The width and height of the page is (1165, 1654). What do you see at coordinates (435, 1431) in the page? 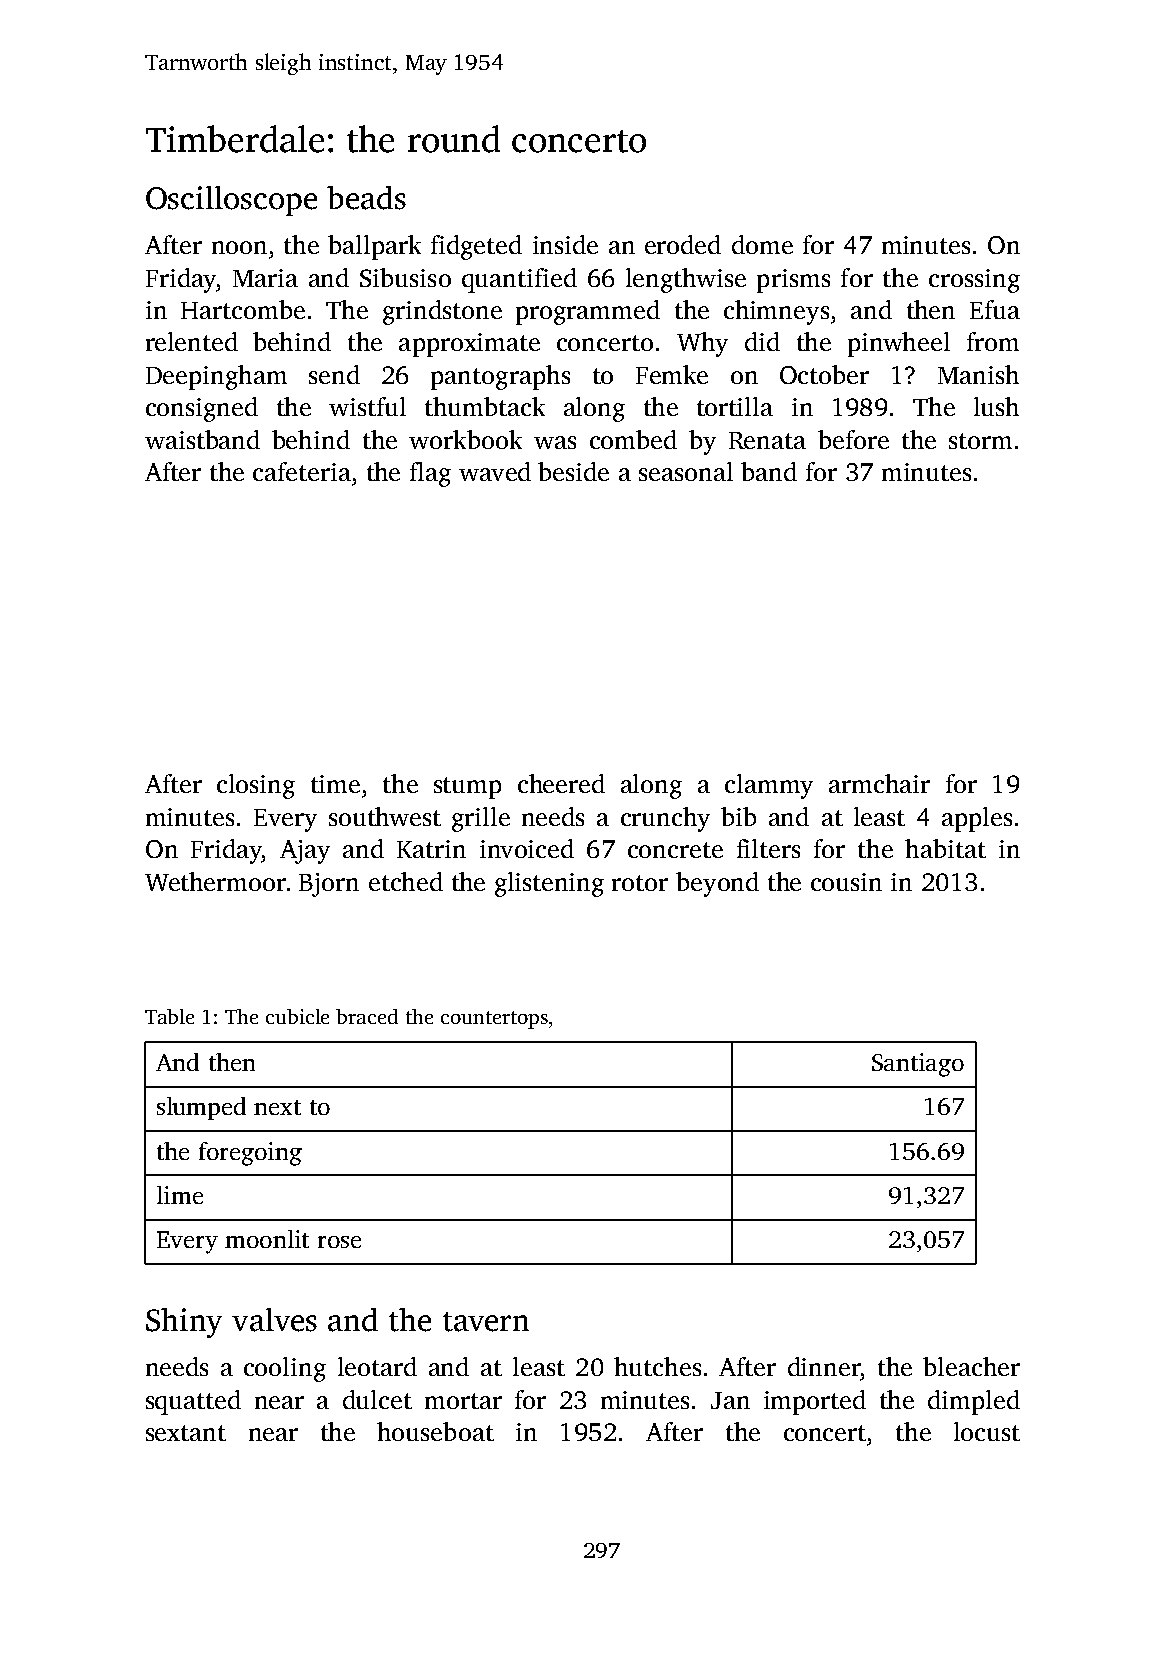
I see `houseboat` at bounding box center [435, 1431].
